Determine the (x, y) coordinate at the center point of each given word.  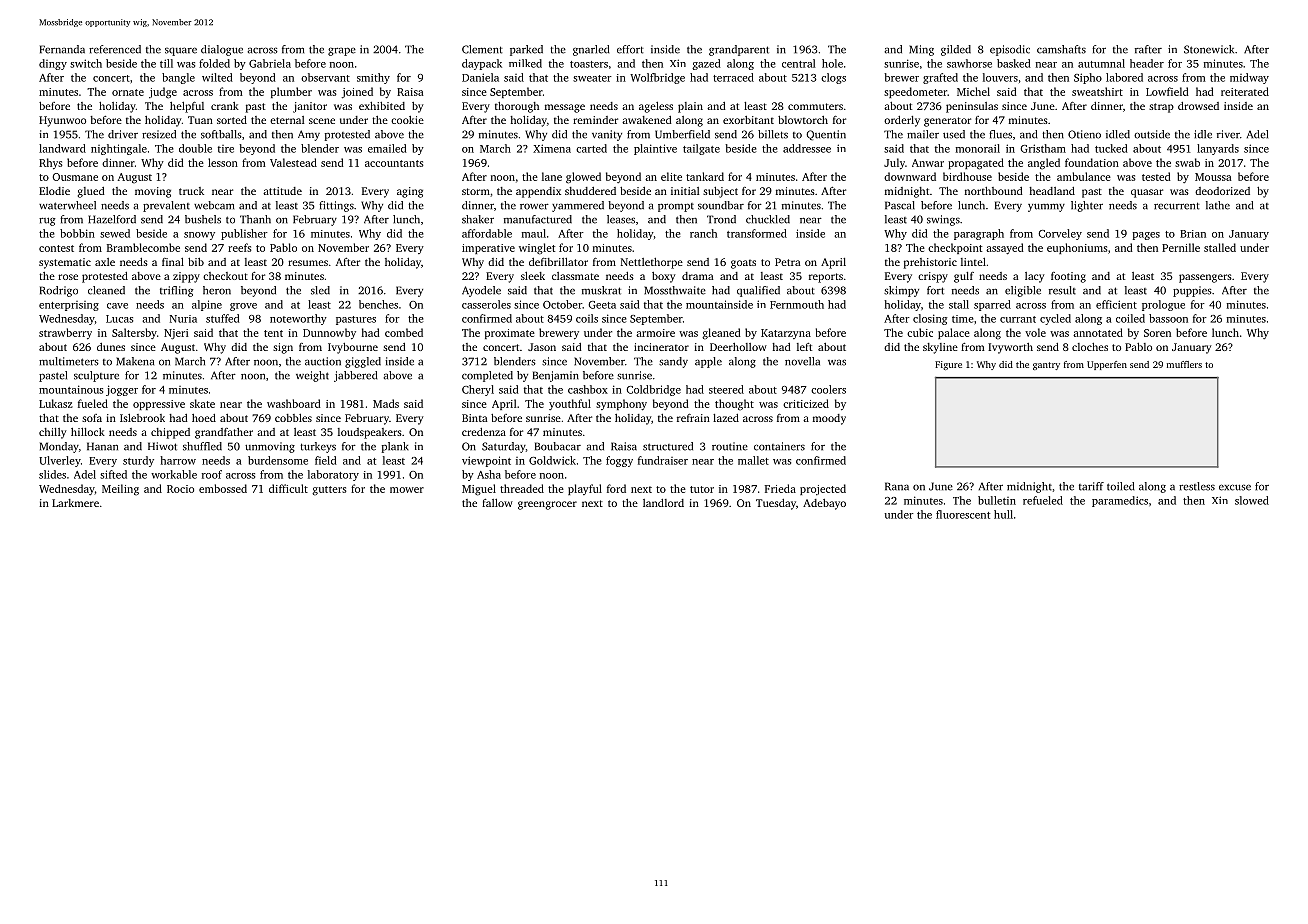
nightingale (119, 149)
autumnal (1101, 63)
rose (68, 277)
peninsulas (972, 107)
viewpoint (486, 461)
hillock (88, 432)
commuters (815, 106)
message (565, 108)
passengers (1205, 278)
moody (829, 419)
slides (52, 474)
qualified (758, 291)
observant (325, 77)
